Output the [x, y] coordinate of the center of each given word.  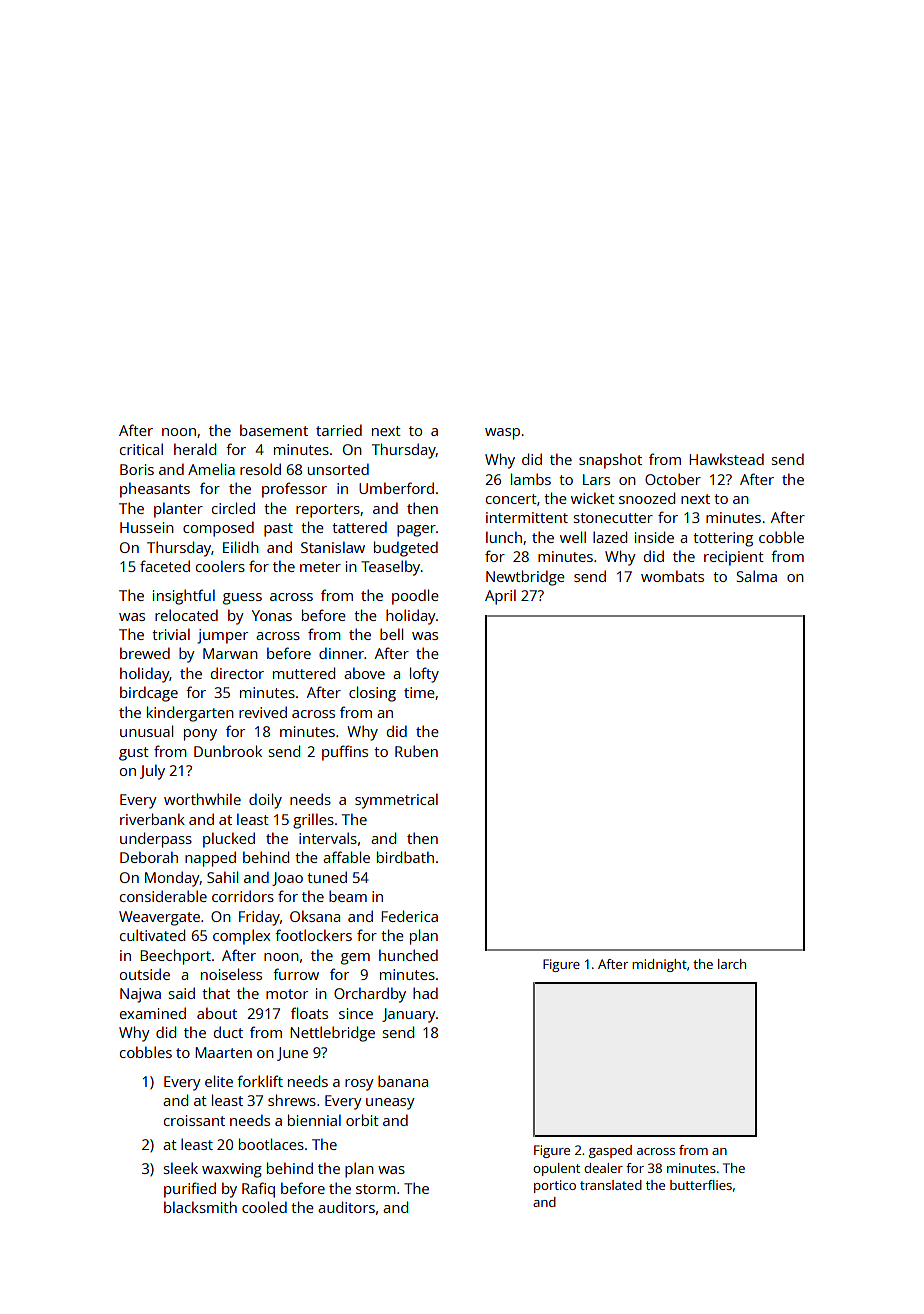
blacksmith [200, 1207]
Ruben [416, 751]
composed [218, 529]
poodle [415, 597]
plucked [229, 840]
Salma [757, 576]
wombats [672, 576]
